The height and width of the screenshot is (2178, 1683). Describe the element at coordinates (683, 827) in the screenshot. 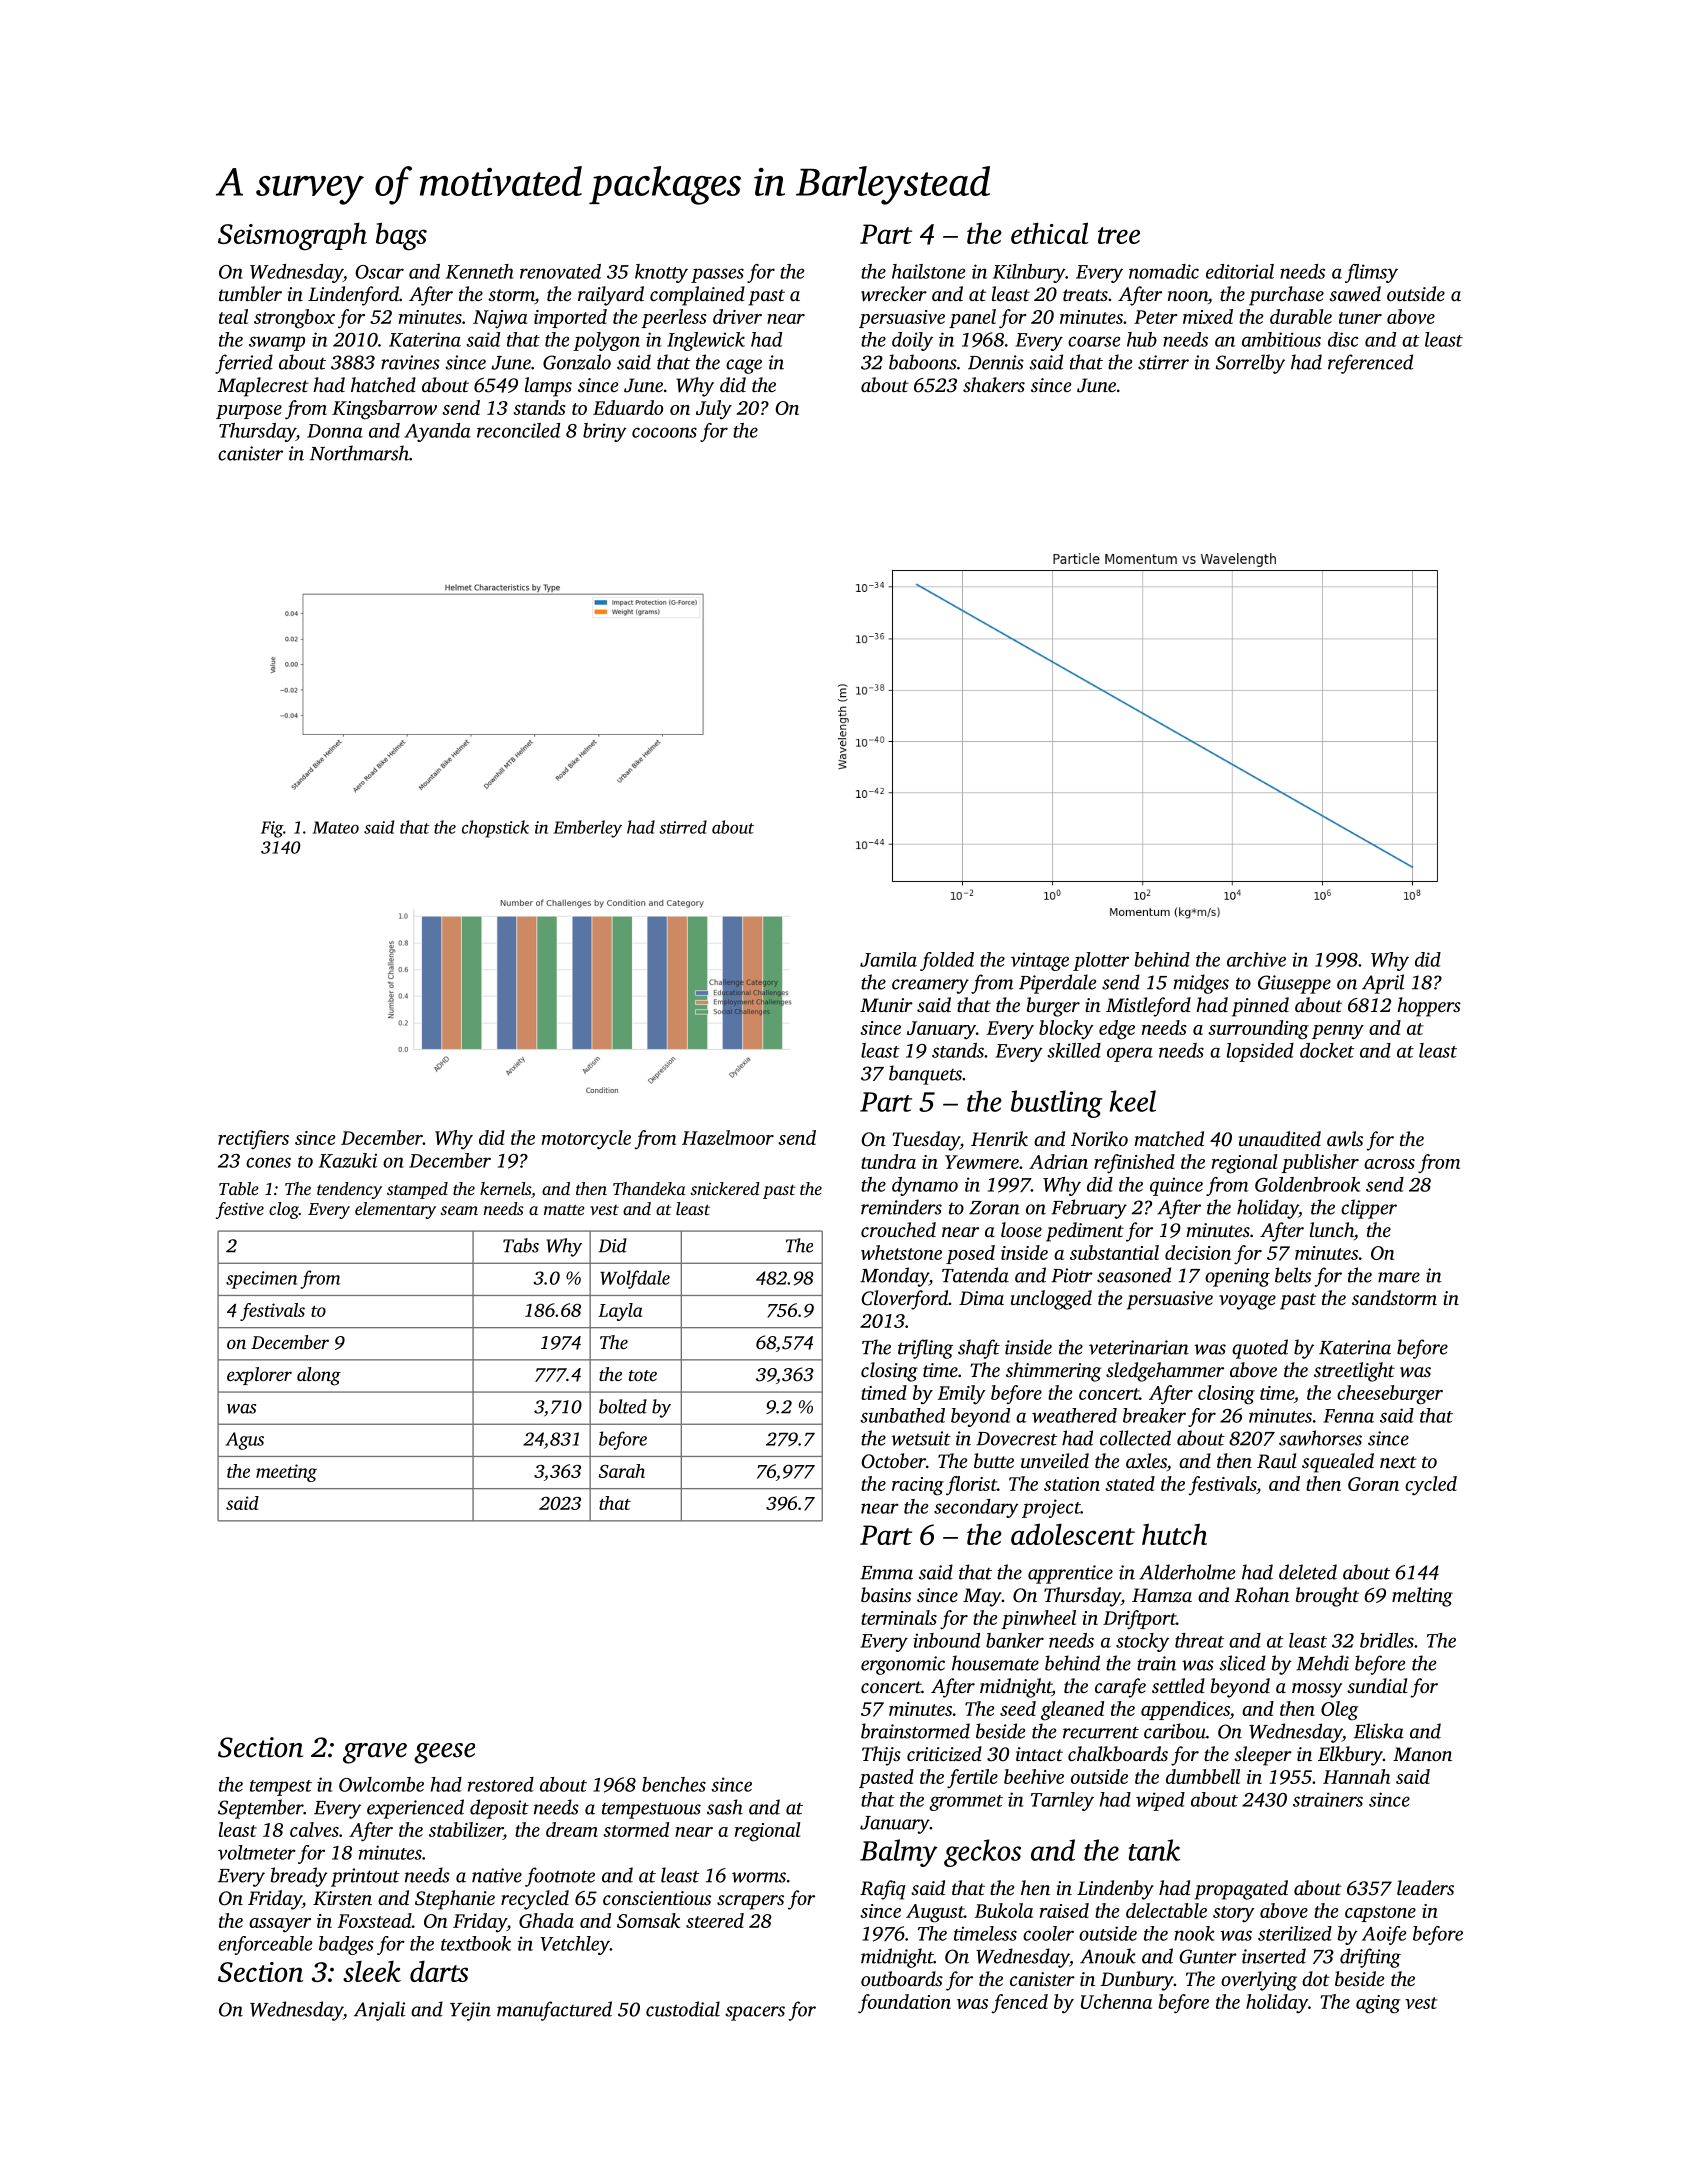

I see `stirred` at that location.
